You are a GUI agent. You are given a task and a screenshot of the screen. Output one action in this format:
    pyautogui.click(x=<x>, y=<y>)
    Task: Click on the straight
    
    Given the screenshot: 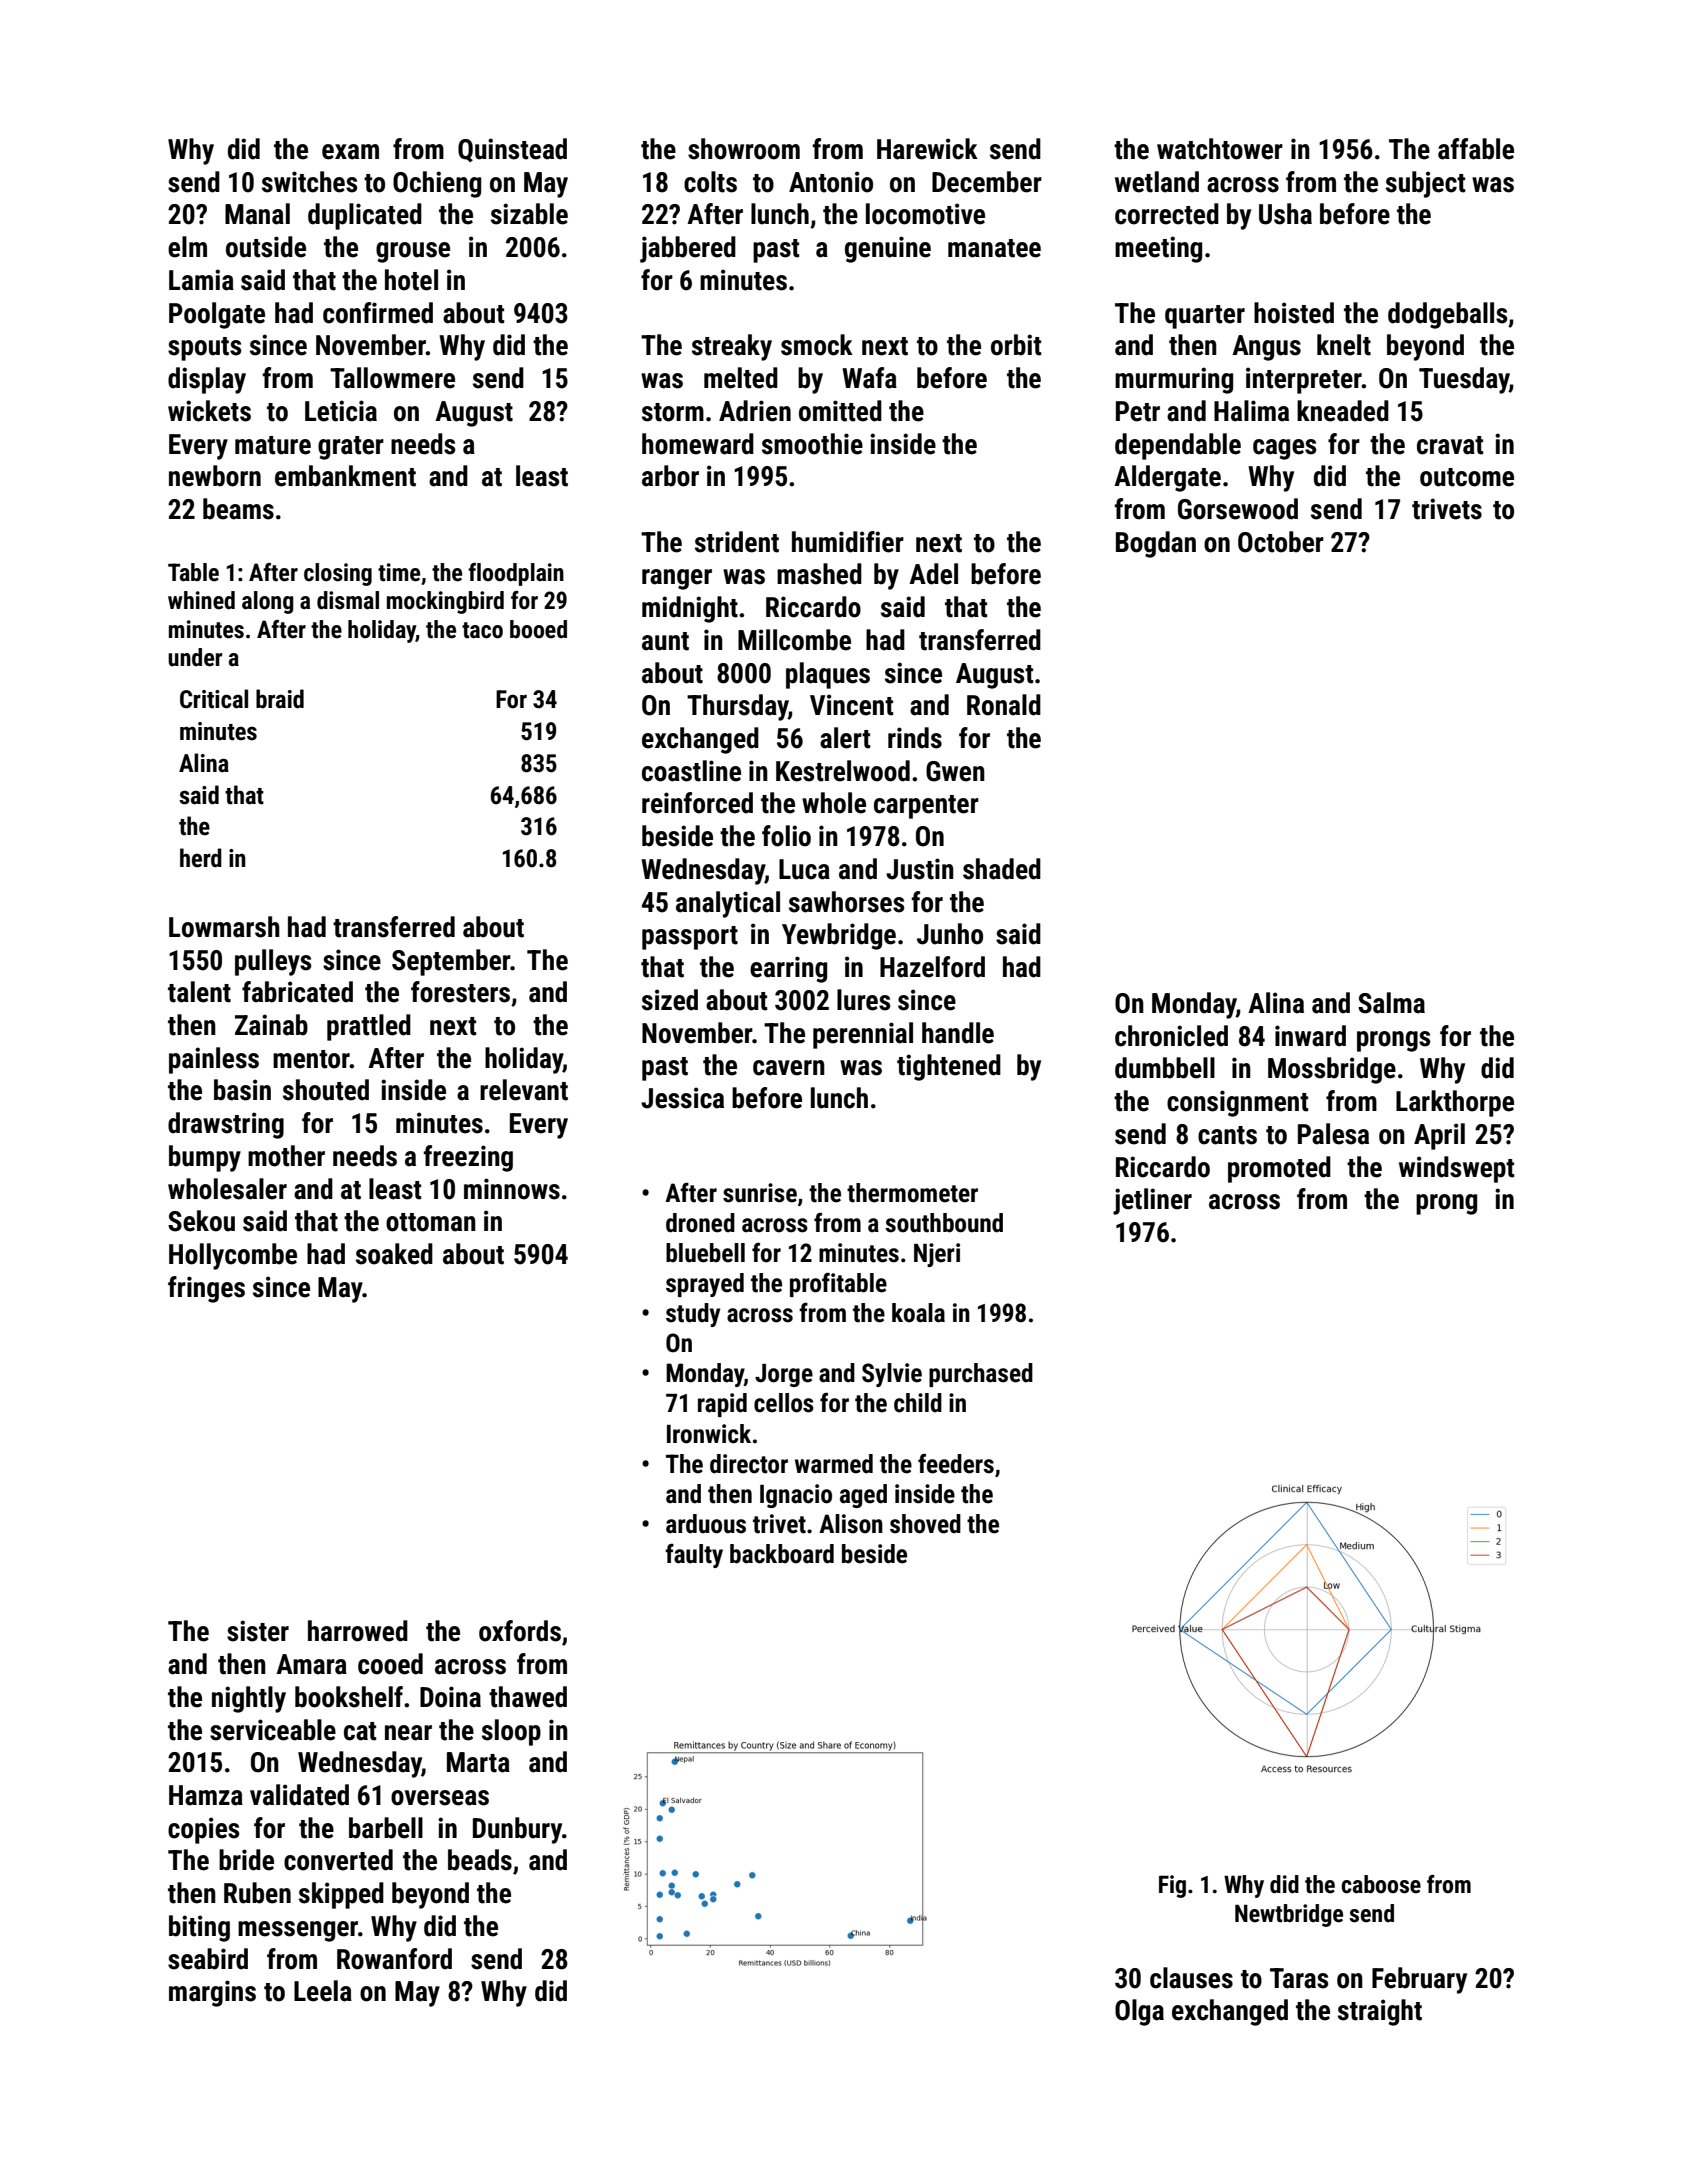 What is the action you would take?
    pyautogui.click(x=1380, y=2012)
